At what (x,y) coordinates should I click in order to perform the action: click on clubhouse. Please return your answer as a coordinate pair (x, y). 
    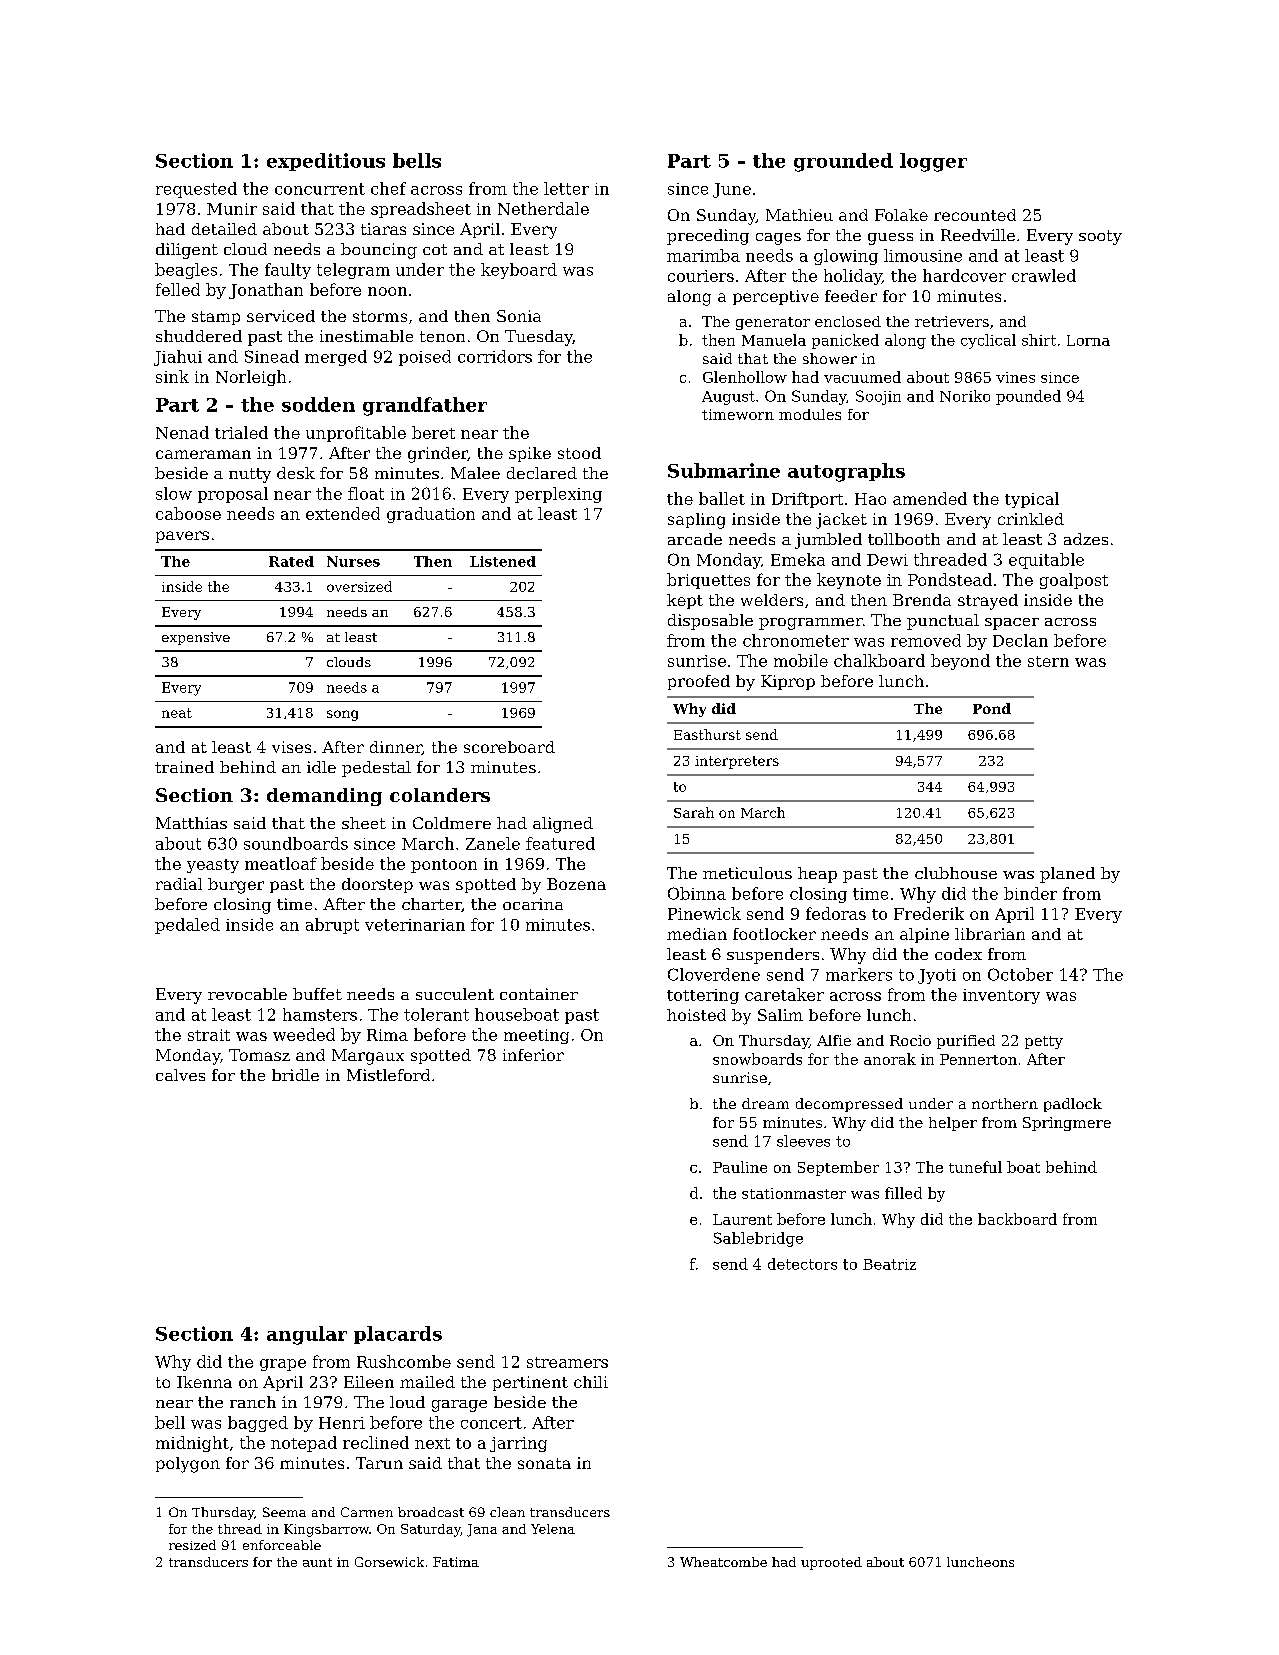
    Looking at the image, I should click on (956, 873).
